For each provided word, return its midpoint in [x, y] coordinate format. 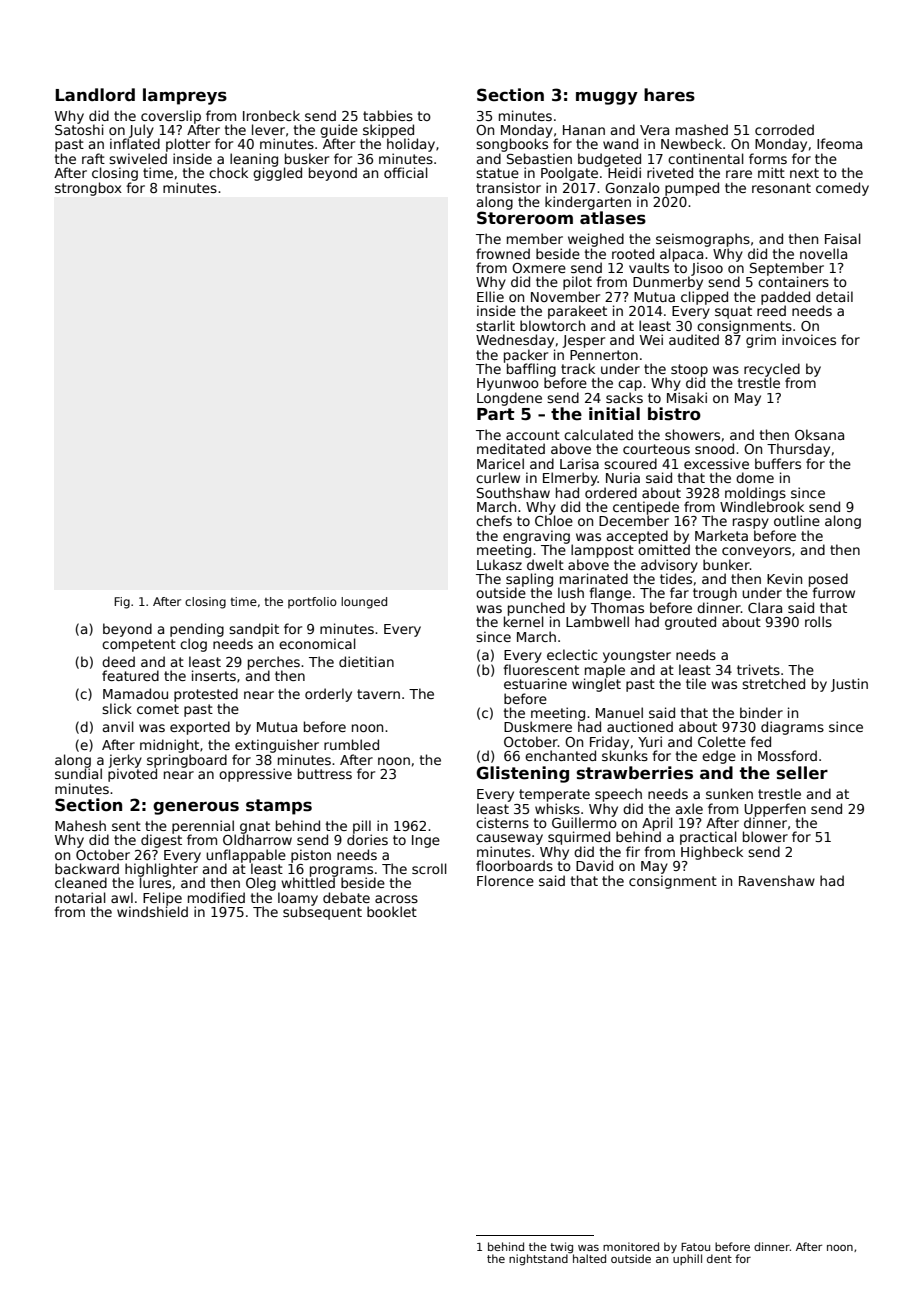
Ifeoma [839, 143]
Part [496, 414]
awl [122, 897]
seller [802, 773]
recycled [772, 370]
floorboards [514, 865]
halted [589, 1258]
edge [719, 757]
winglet [596, 685]
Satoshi [79, 129]
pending [197, 630]
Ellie [490, 296]
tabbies [388, 115]
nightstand [538, 1260]
